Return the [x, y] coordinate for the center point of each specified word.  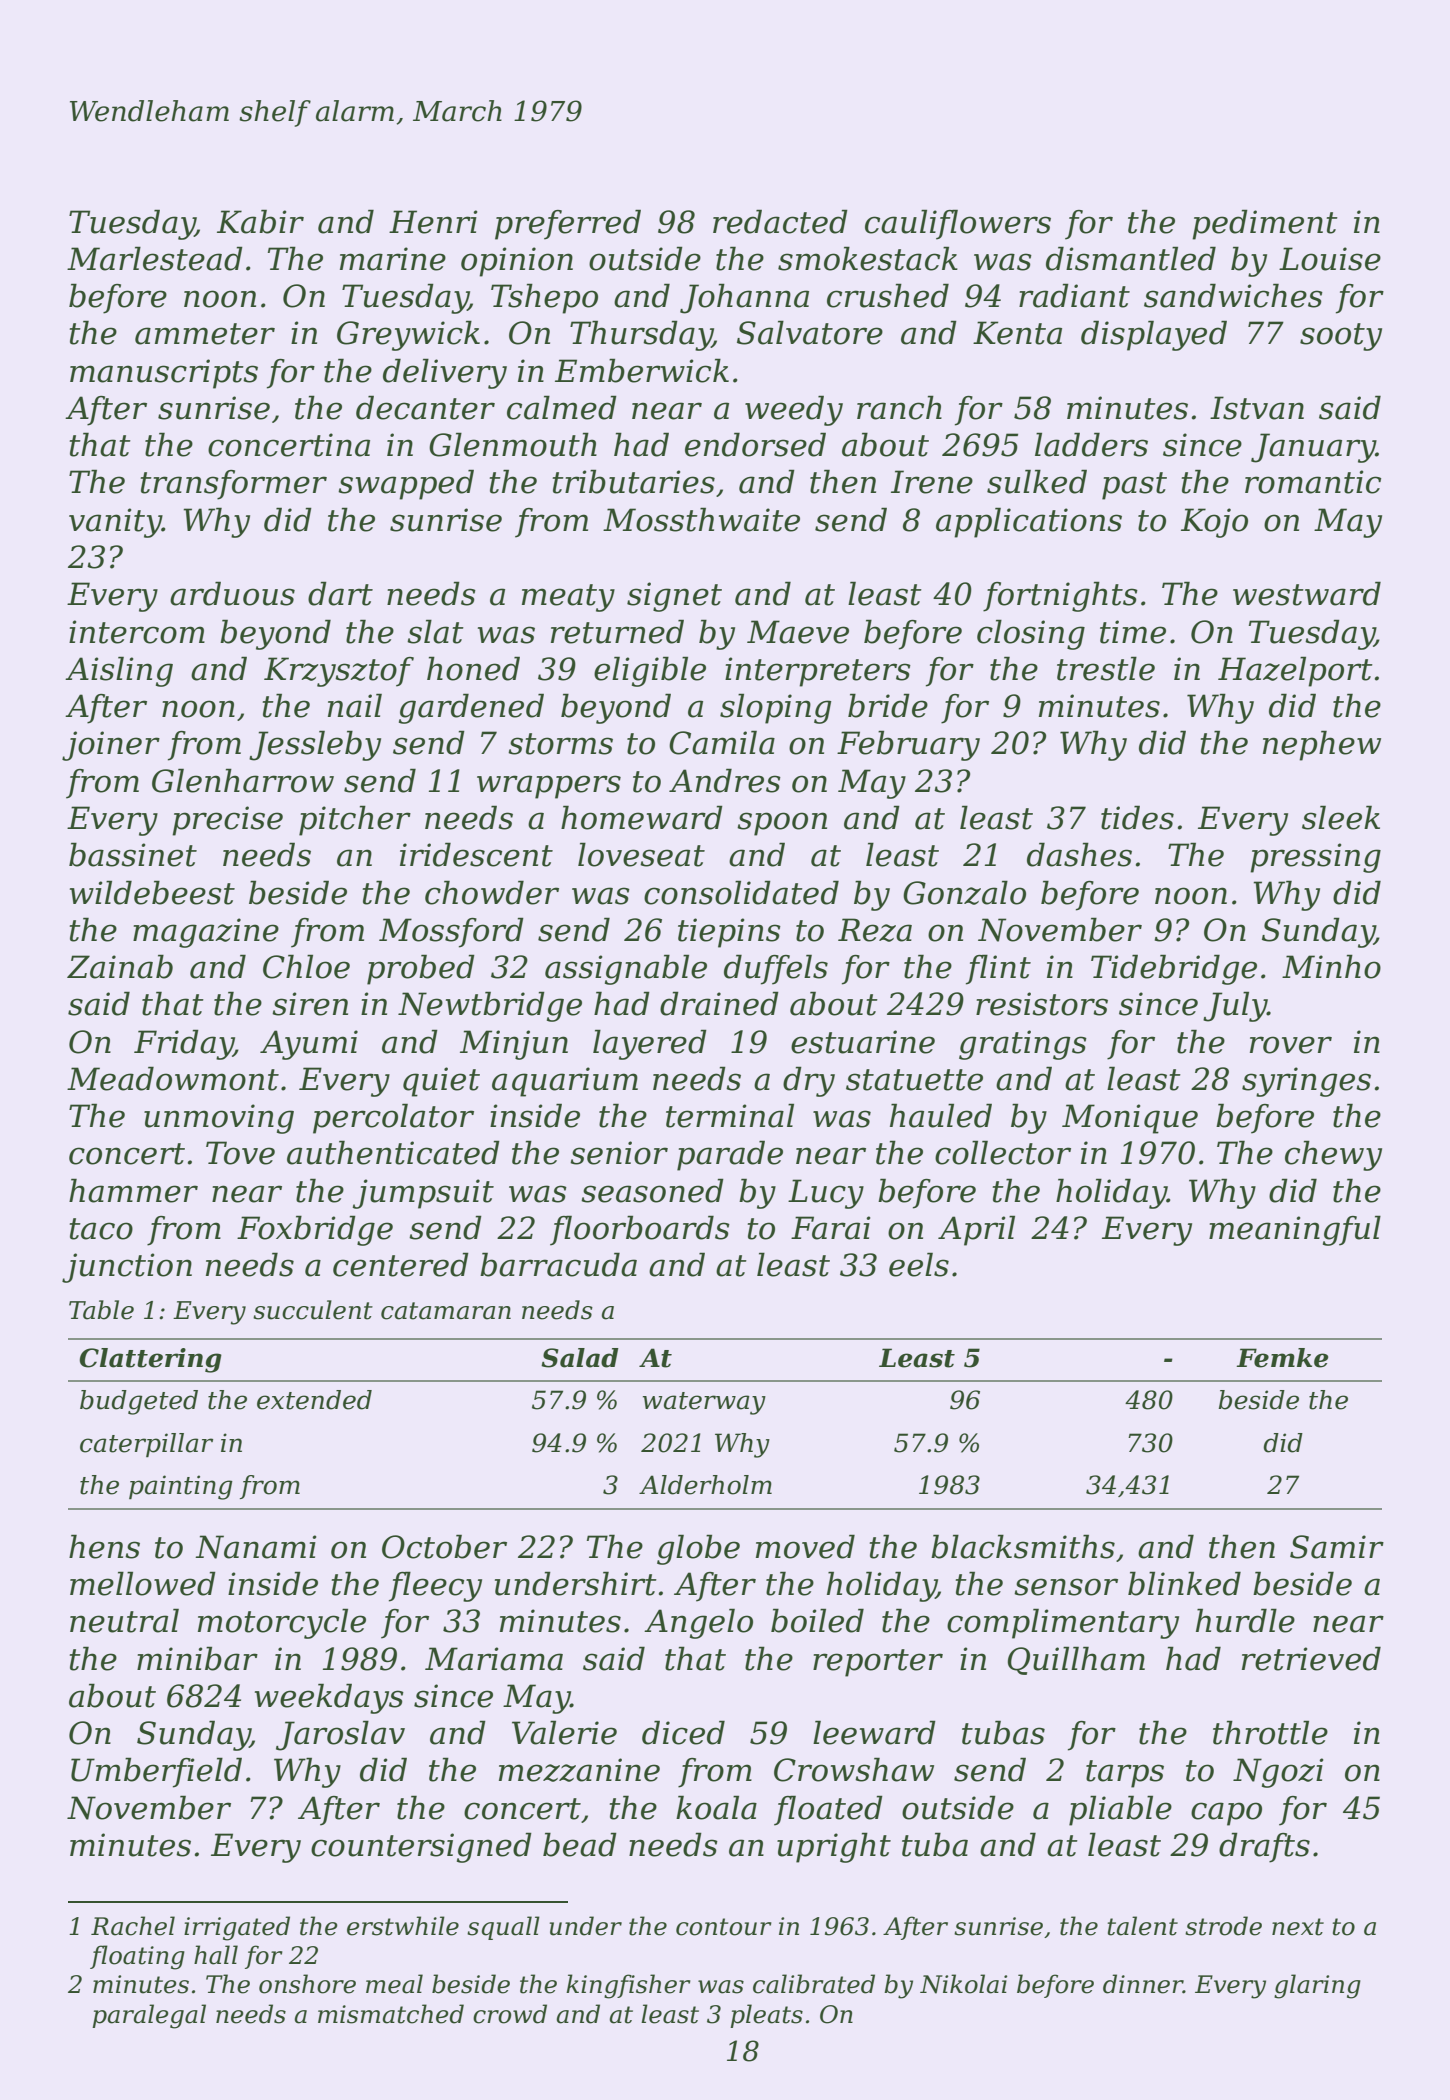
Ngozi [1278, 1773]
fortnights [1060, 596]
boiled [817, 1620]
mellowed [143, 1583]
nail [355, 705]
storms [560, 744]
